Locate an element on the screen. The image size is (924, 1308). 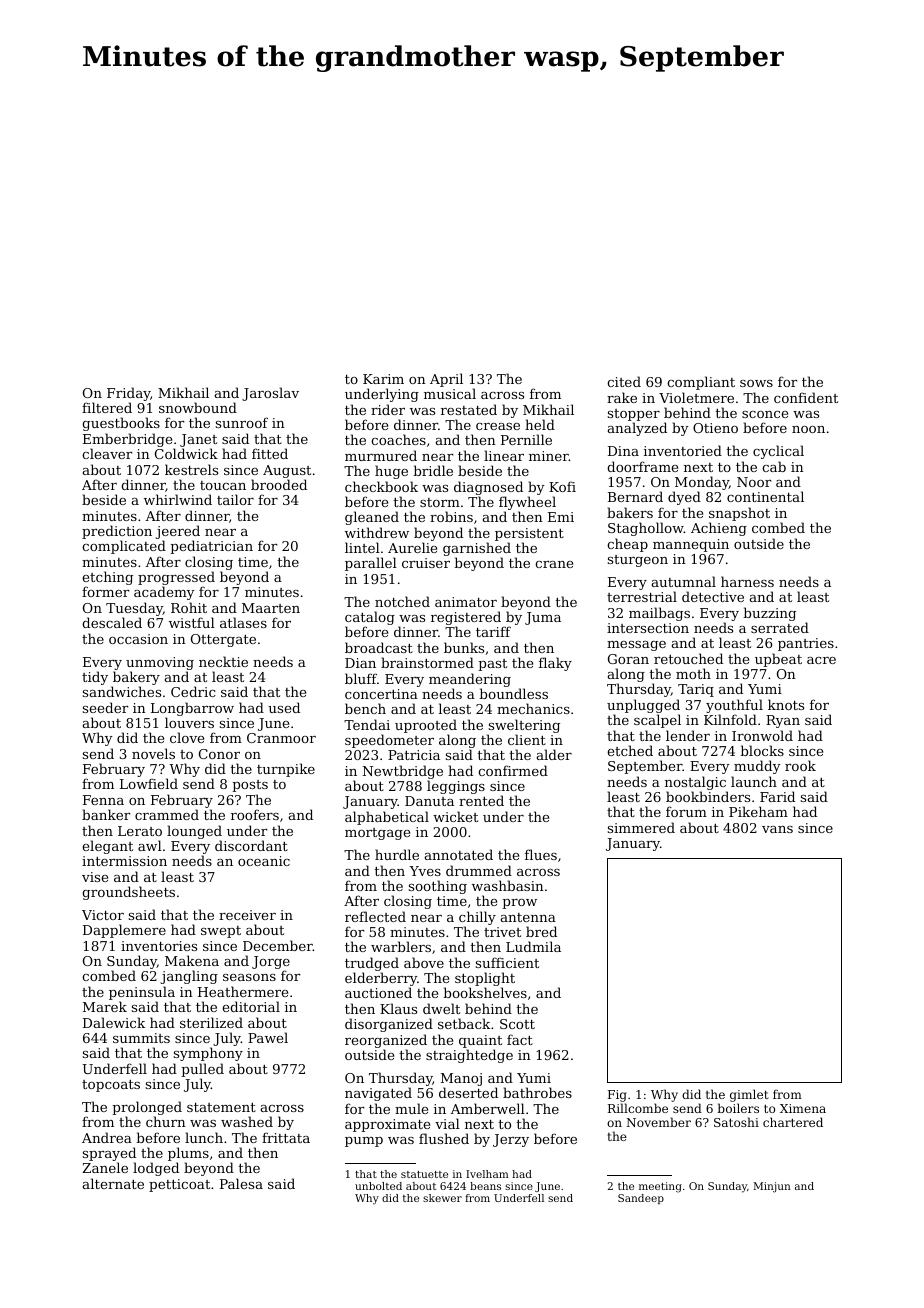
cited is located at coordinates (624, 381).
